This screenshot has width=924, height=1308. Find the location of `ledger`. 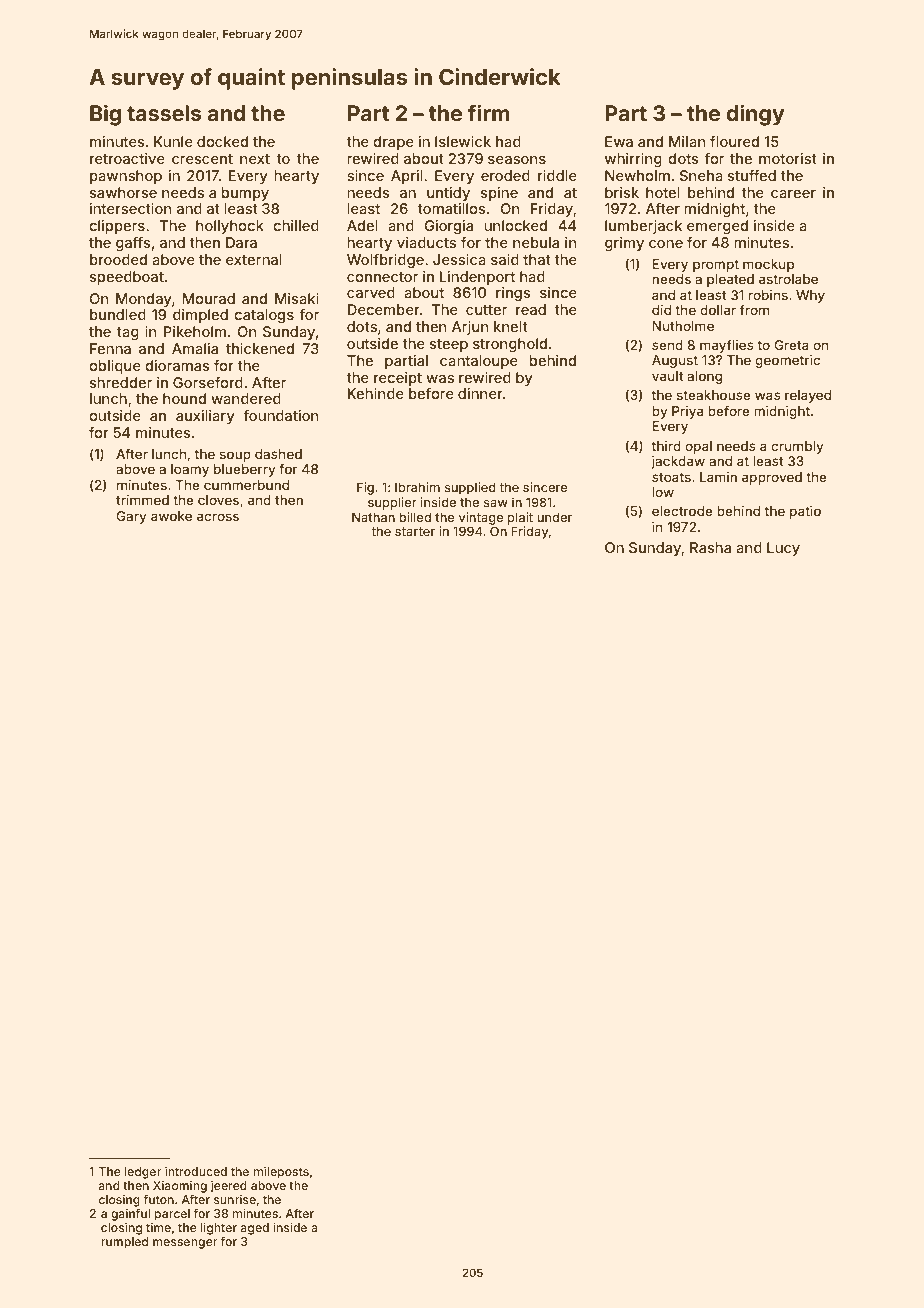

ledger is located at coordinates (143, 1173).
